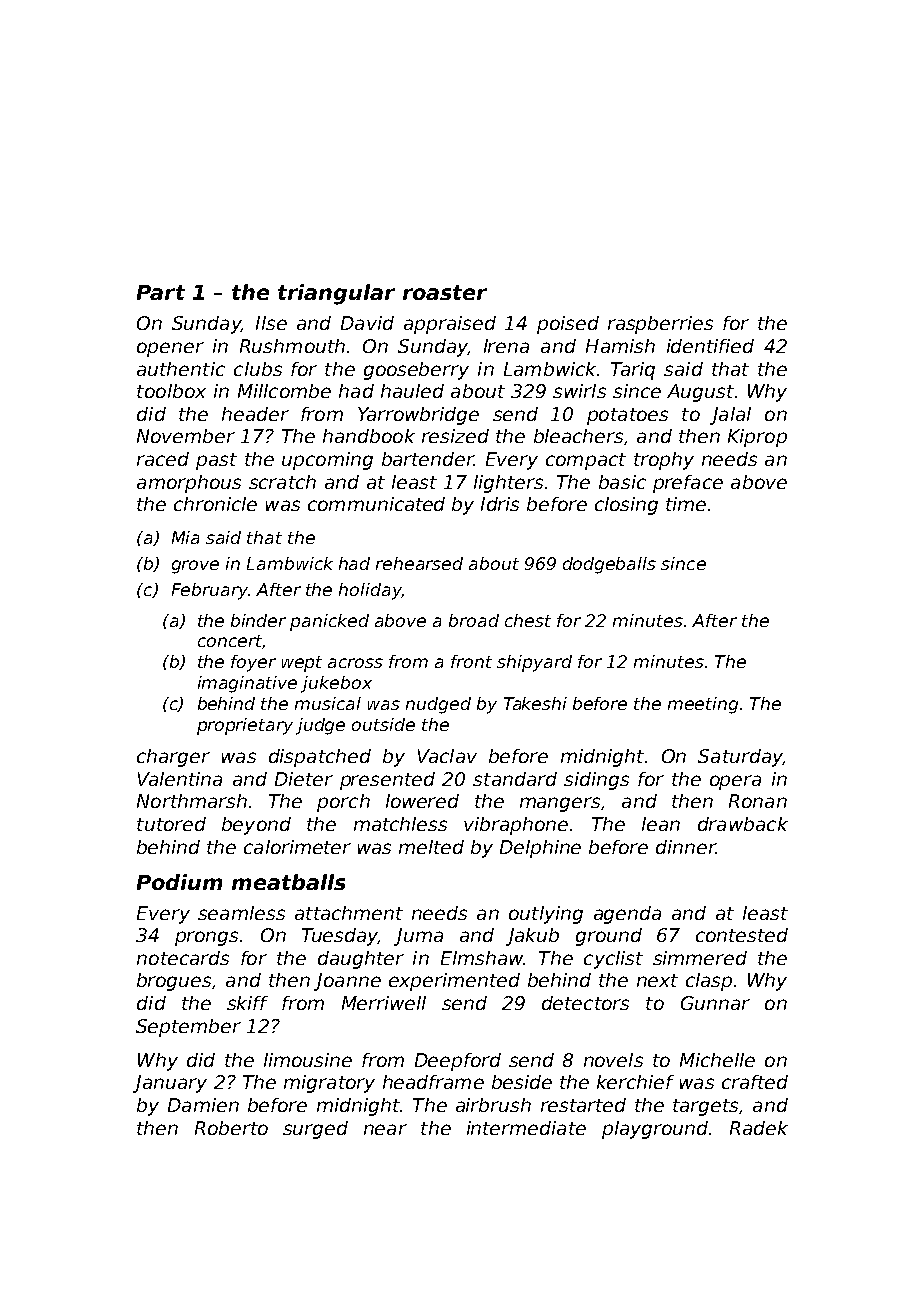  What do you see at coordinates (376, 504) in the screenshot?
I see `communicated` at bounding box center [376, 504].
